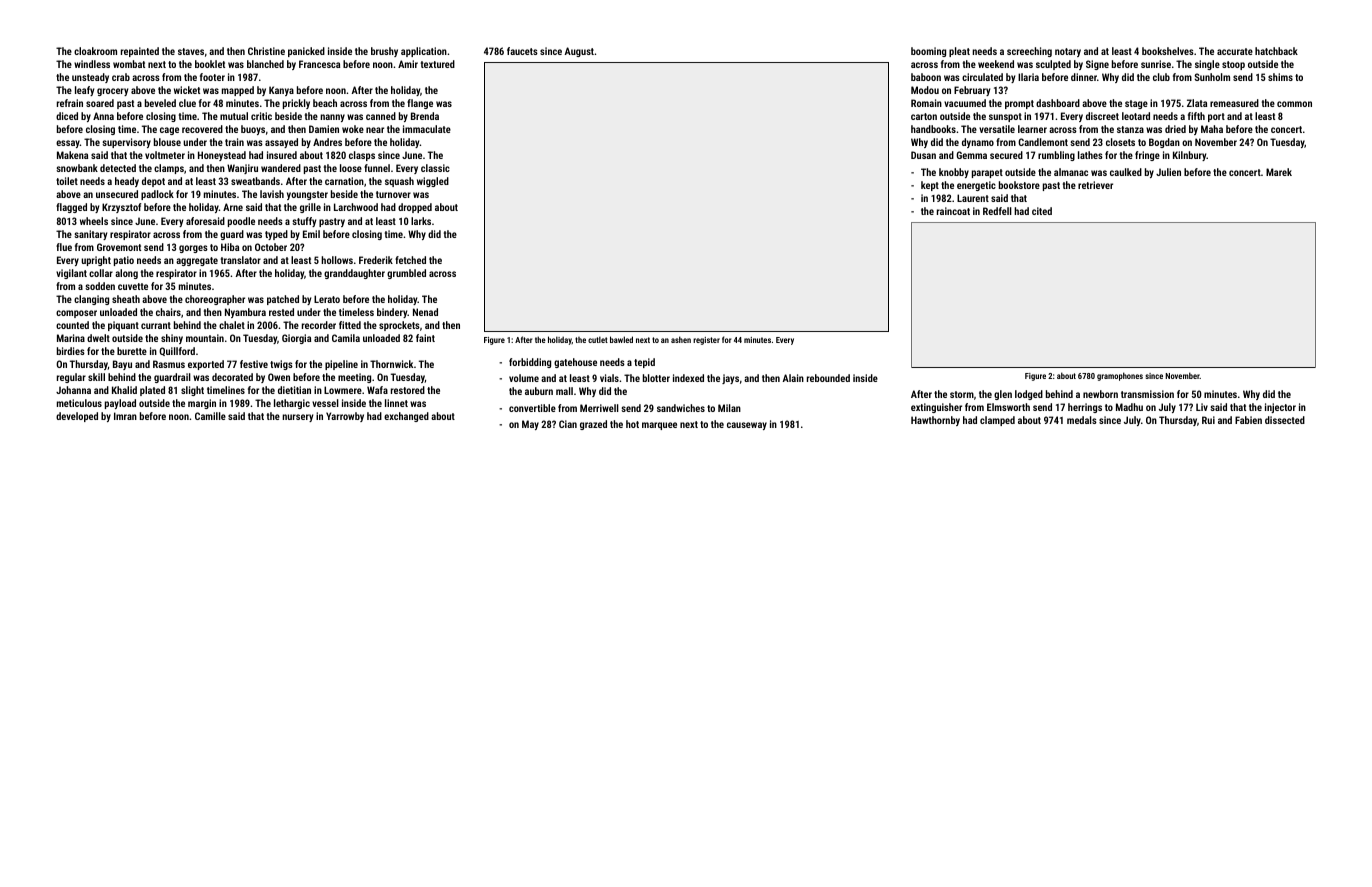 The width and height of the document is (1372, 887). I want to click on August, so click(579, 52).
